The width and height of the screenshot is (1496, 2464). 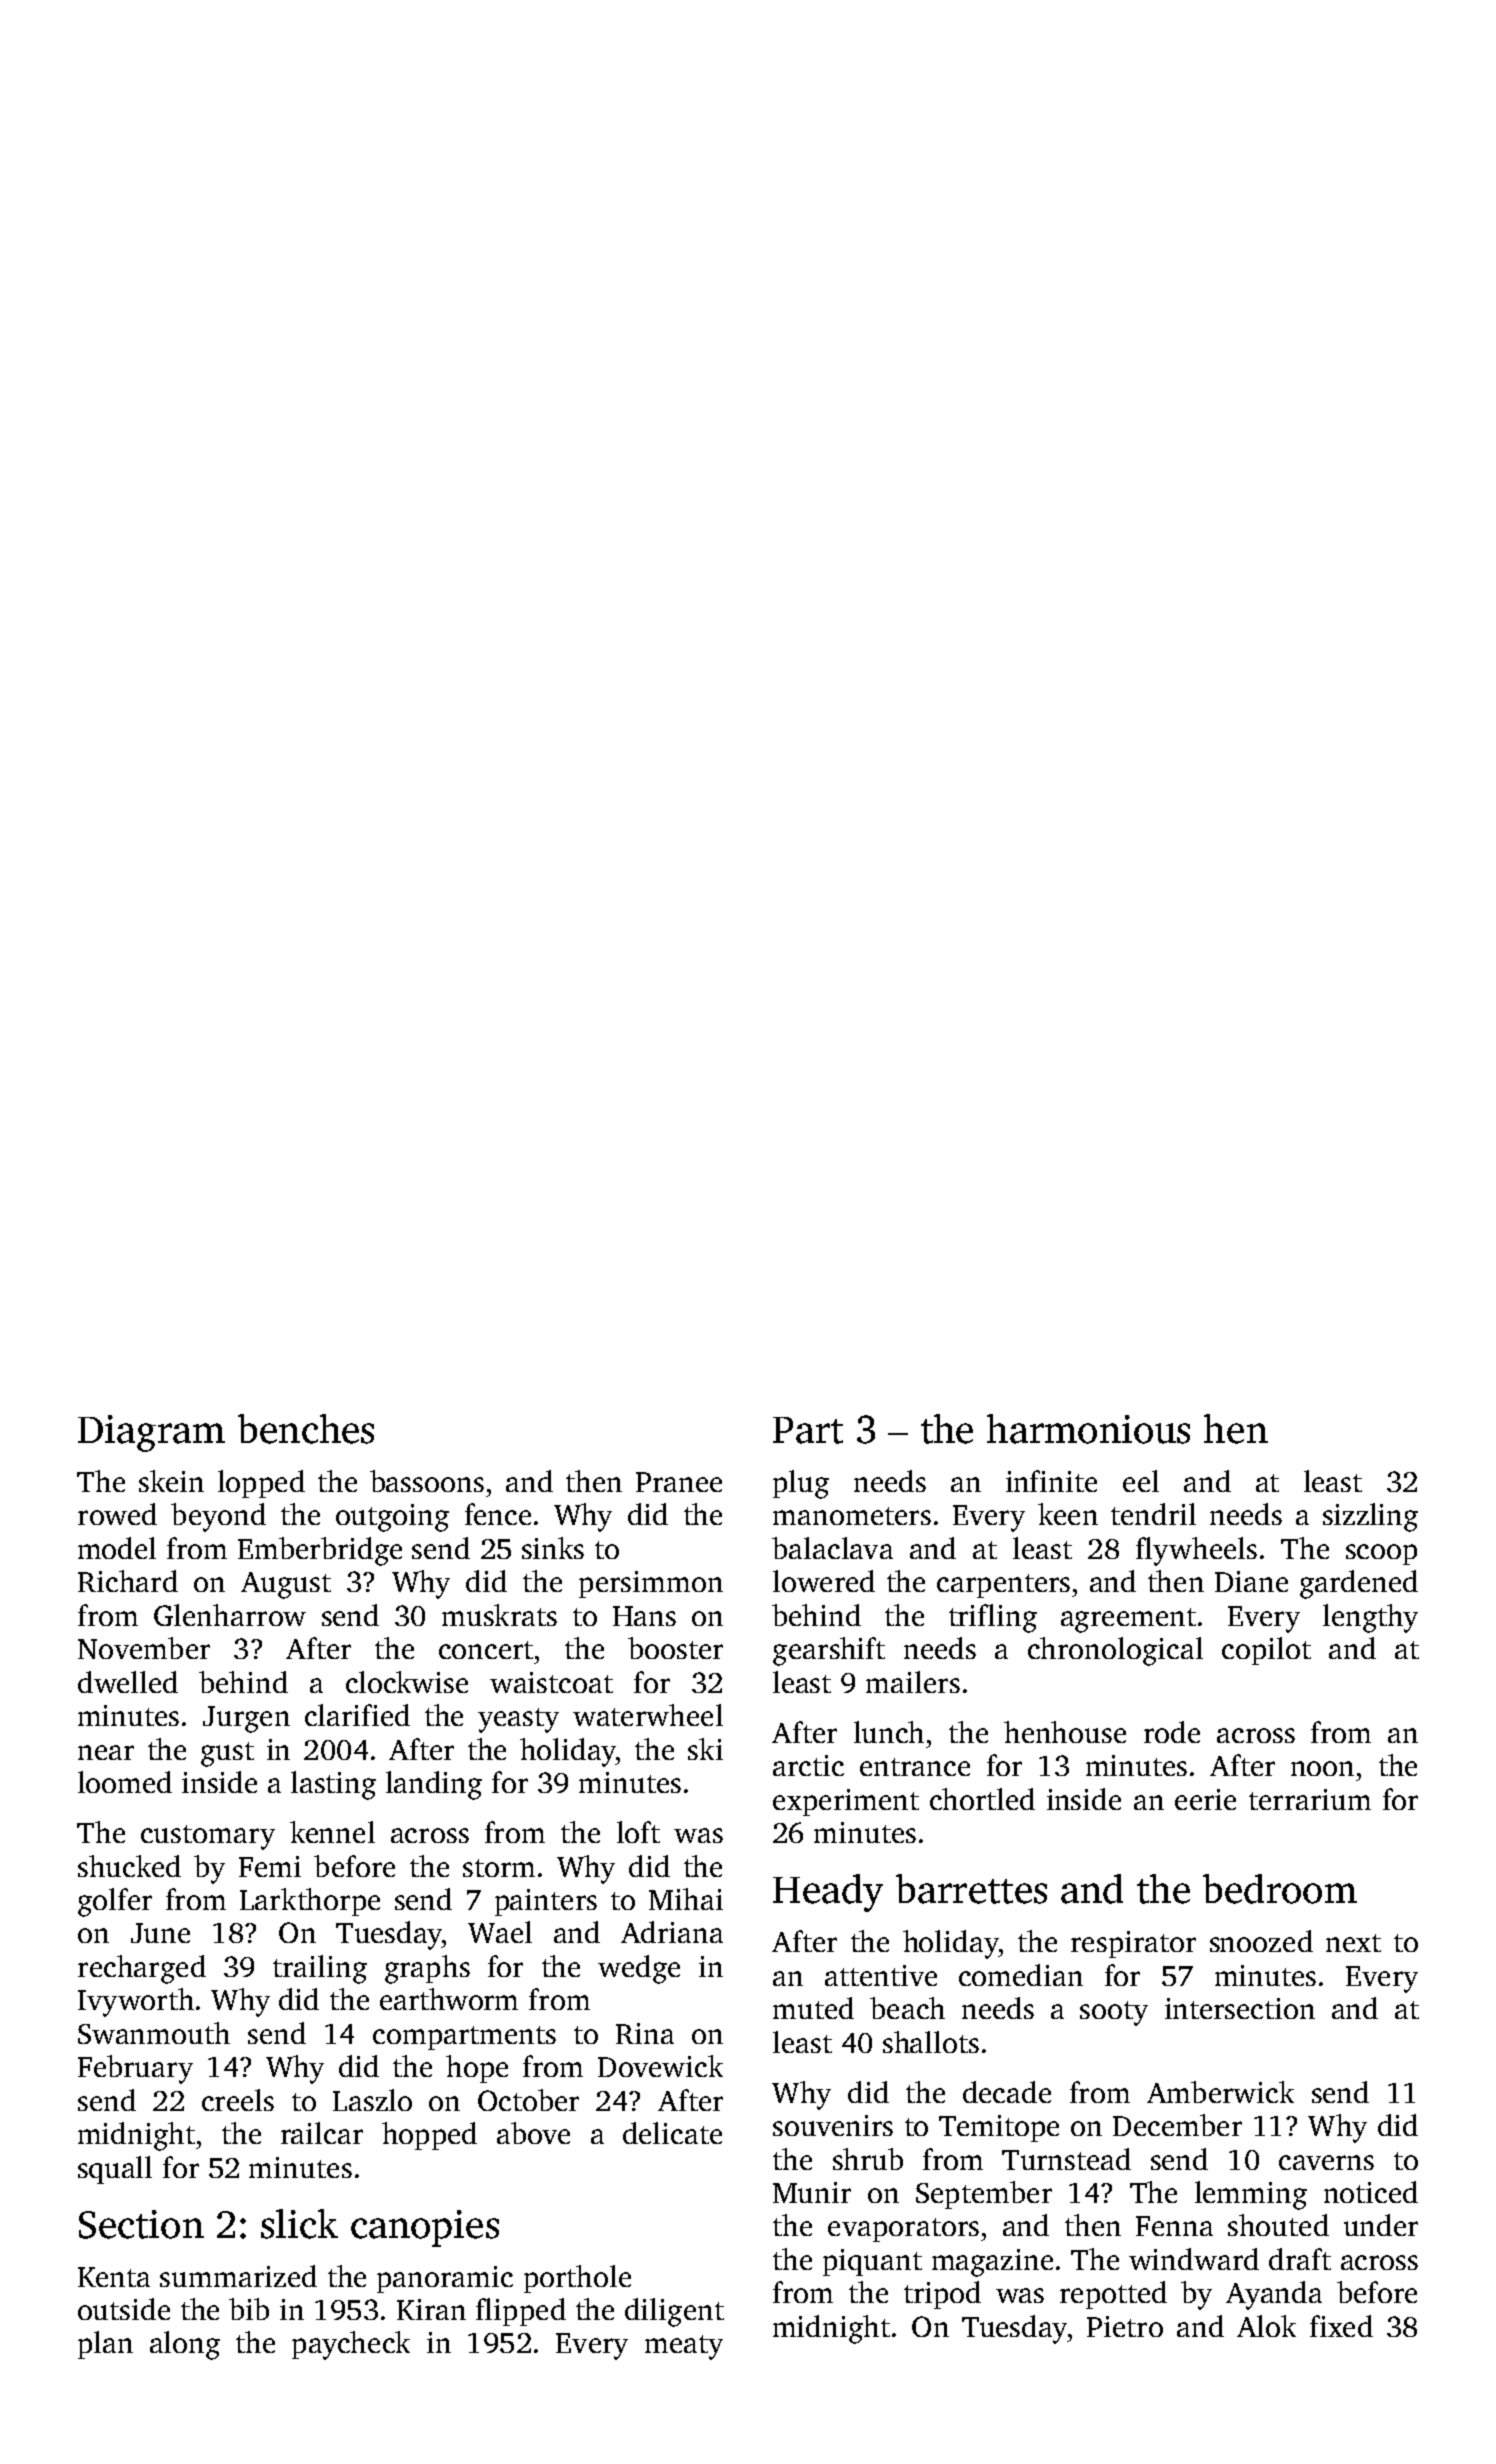 What do you see at coordinates (686, 1899) in the screenshot?
I see `Mihai` at bounding box center [686, 1899].
